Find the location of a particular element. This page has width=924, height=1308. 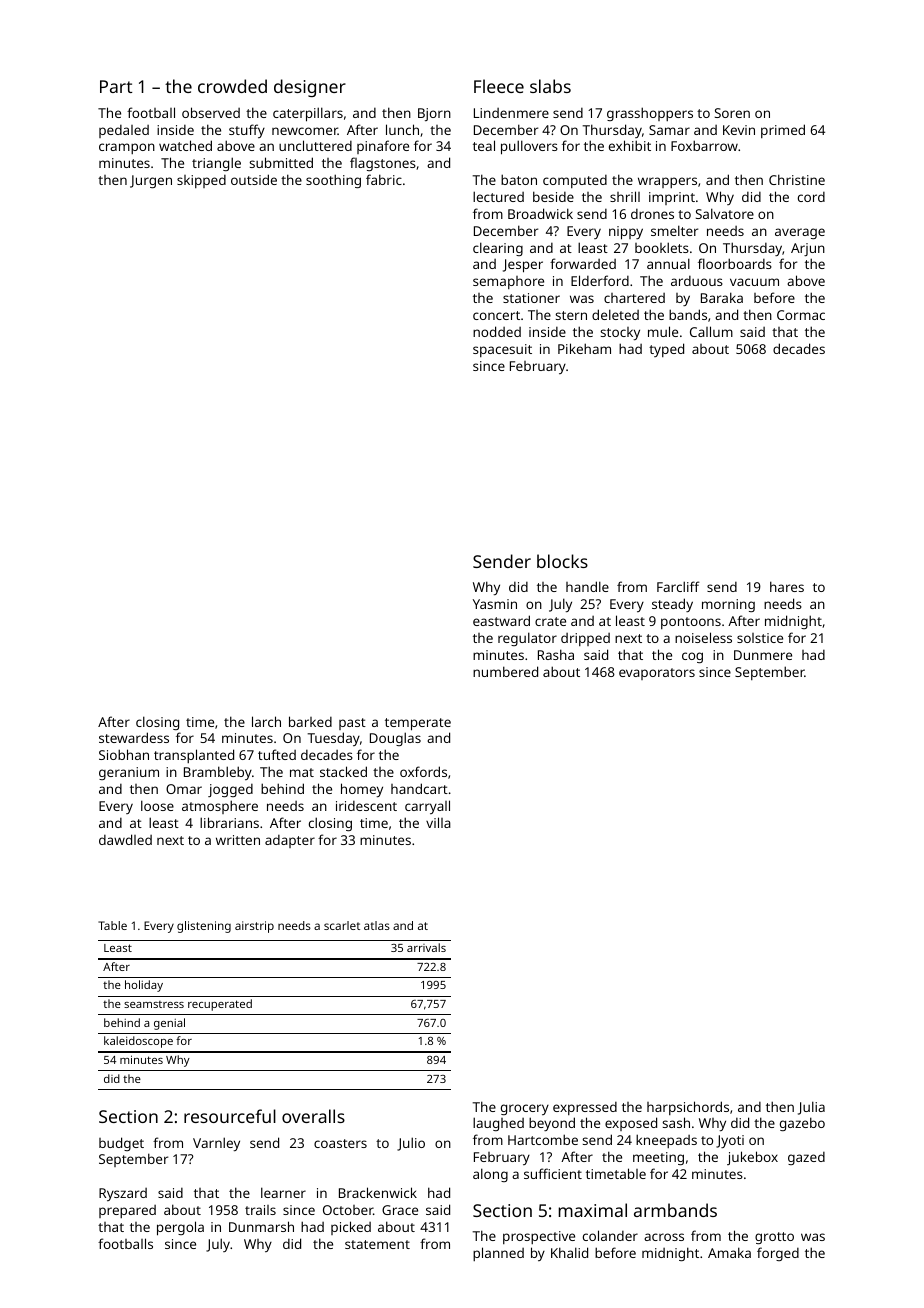

dripped is located at coordinates (585, 639).
